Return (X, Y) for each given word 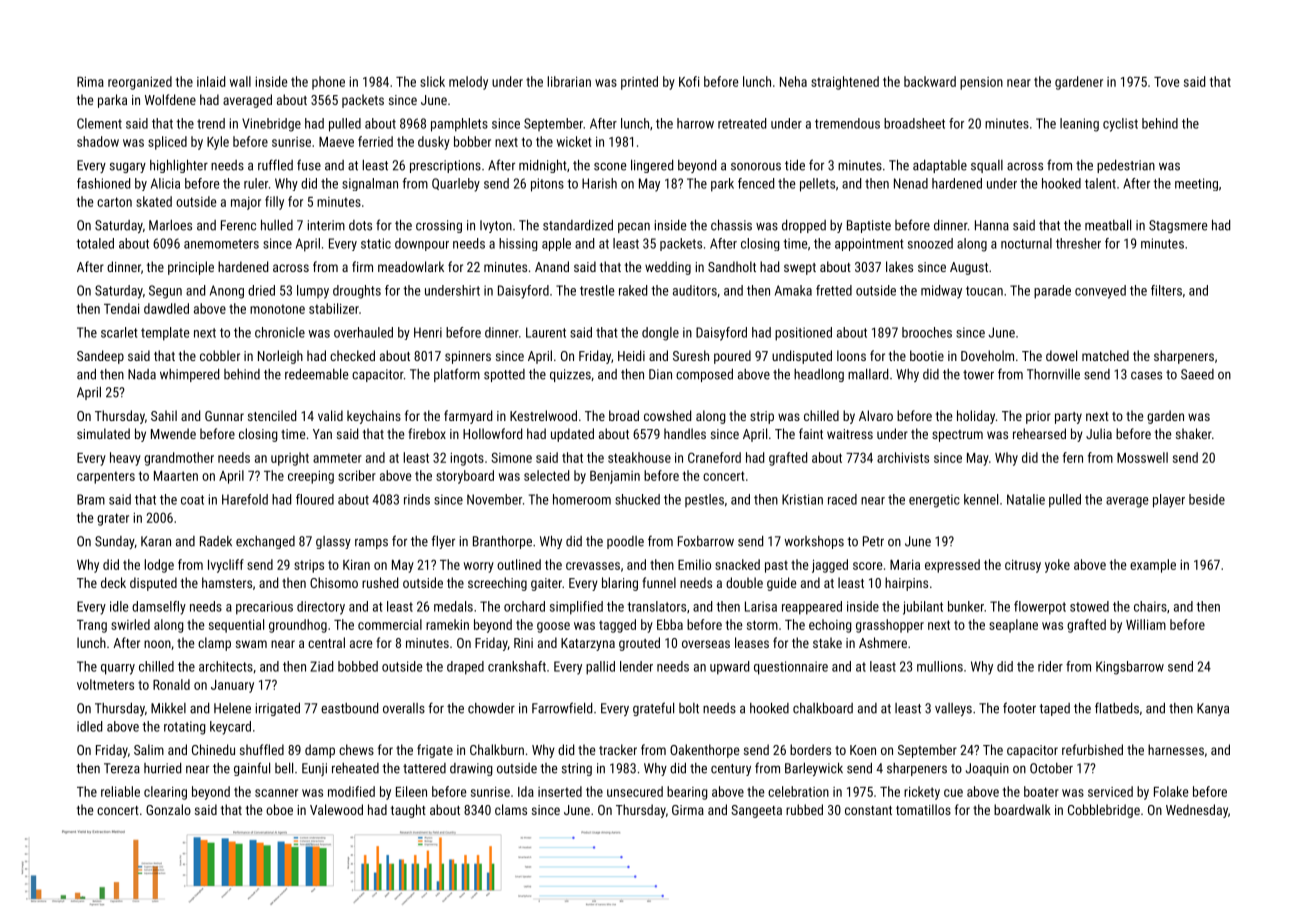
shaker (1194, 433)
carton (114, 202)
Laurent (546, 332)
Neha (793, 81)
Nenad (911, 183)
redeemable (316, 374)
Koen (863, 750)
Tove (1166, 81)
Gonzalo (168, 809)
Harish (599, 183)
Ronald (171, 684)
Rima (90, 82)
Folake (1171, 791)
